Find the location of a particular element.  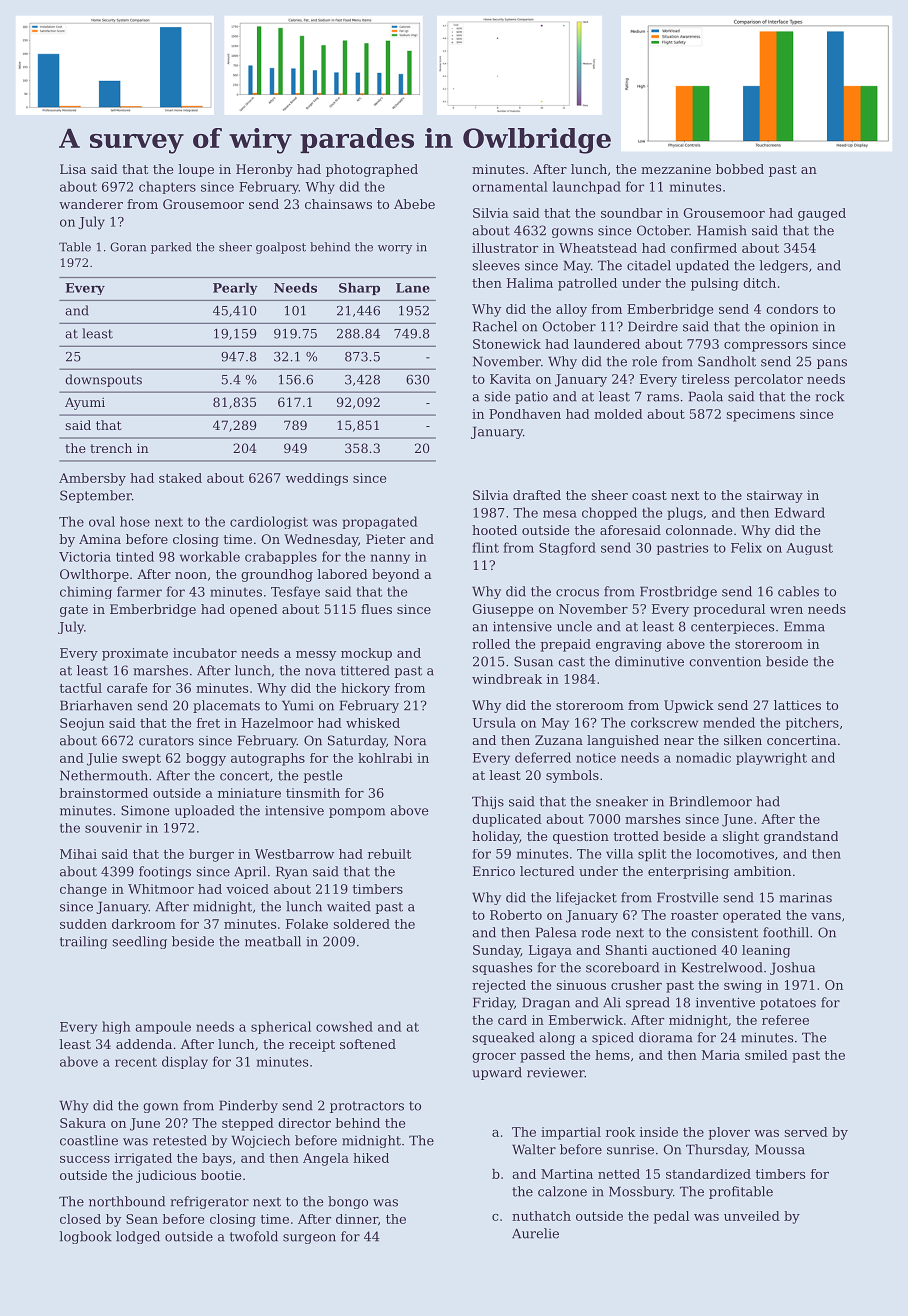

protractors is located at coordinates (367, 1107).
